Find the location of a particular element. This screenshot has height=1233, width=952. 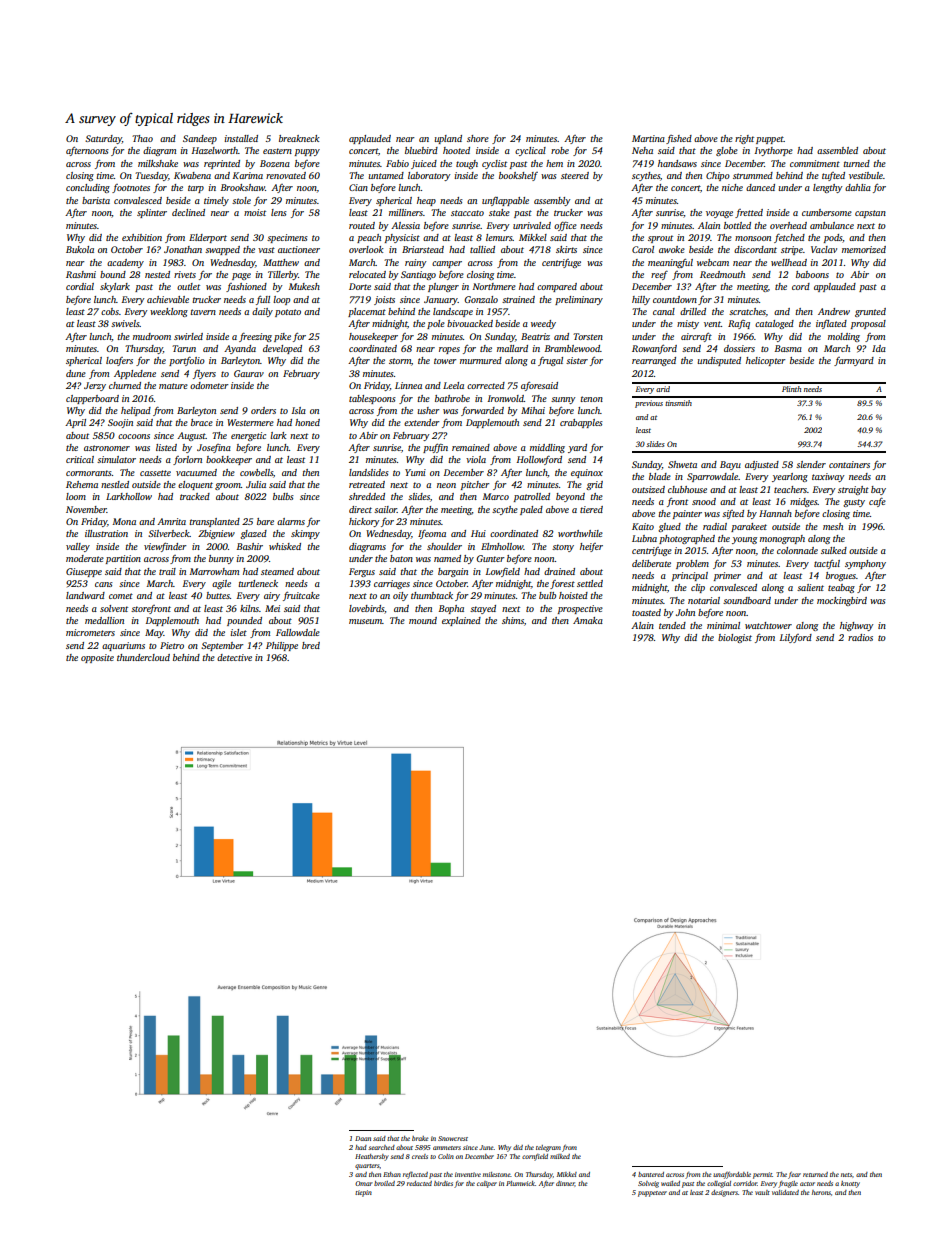

corrected is located at coordinates (486, 385).
